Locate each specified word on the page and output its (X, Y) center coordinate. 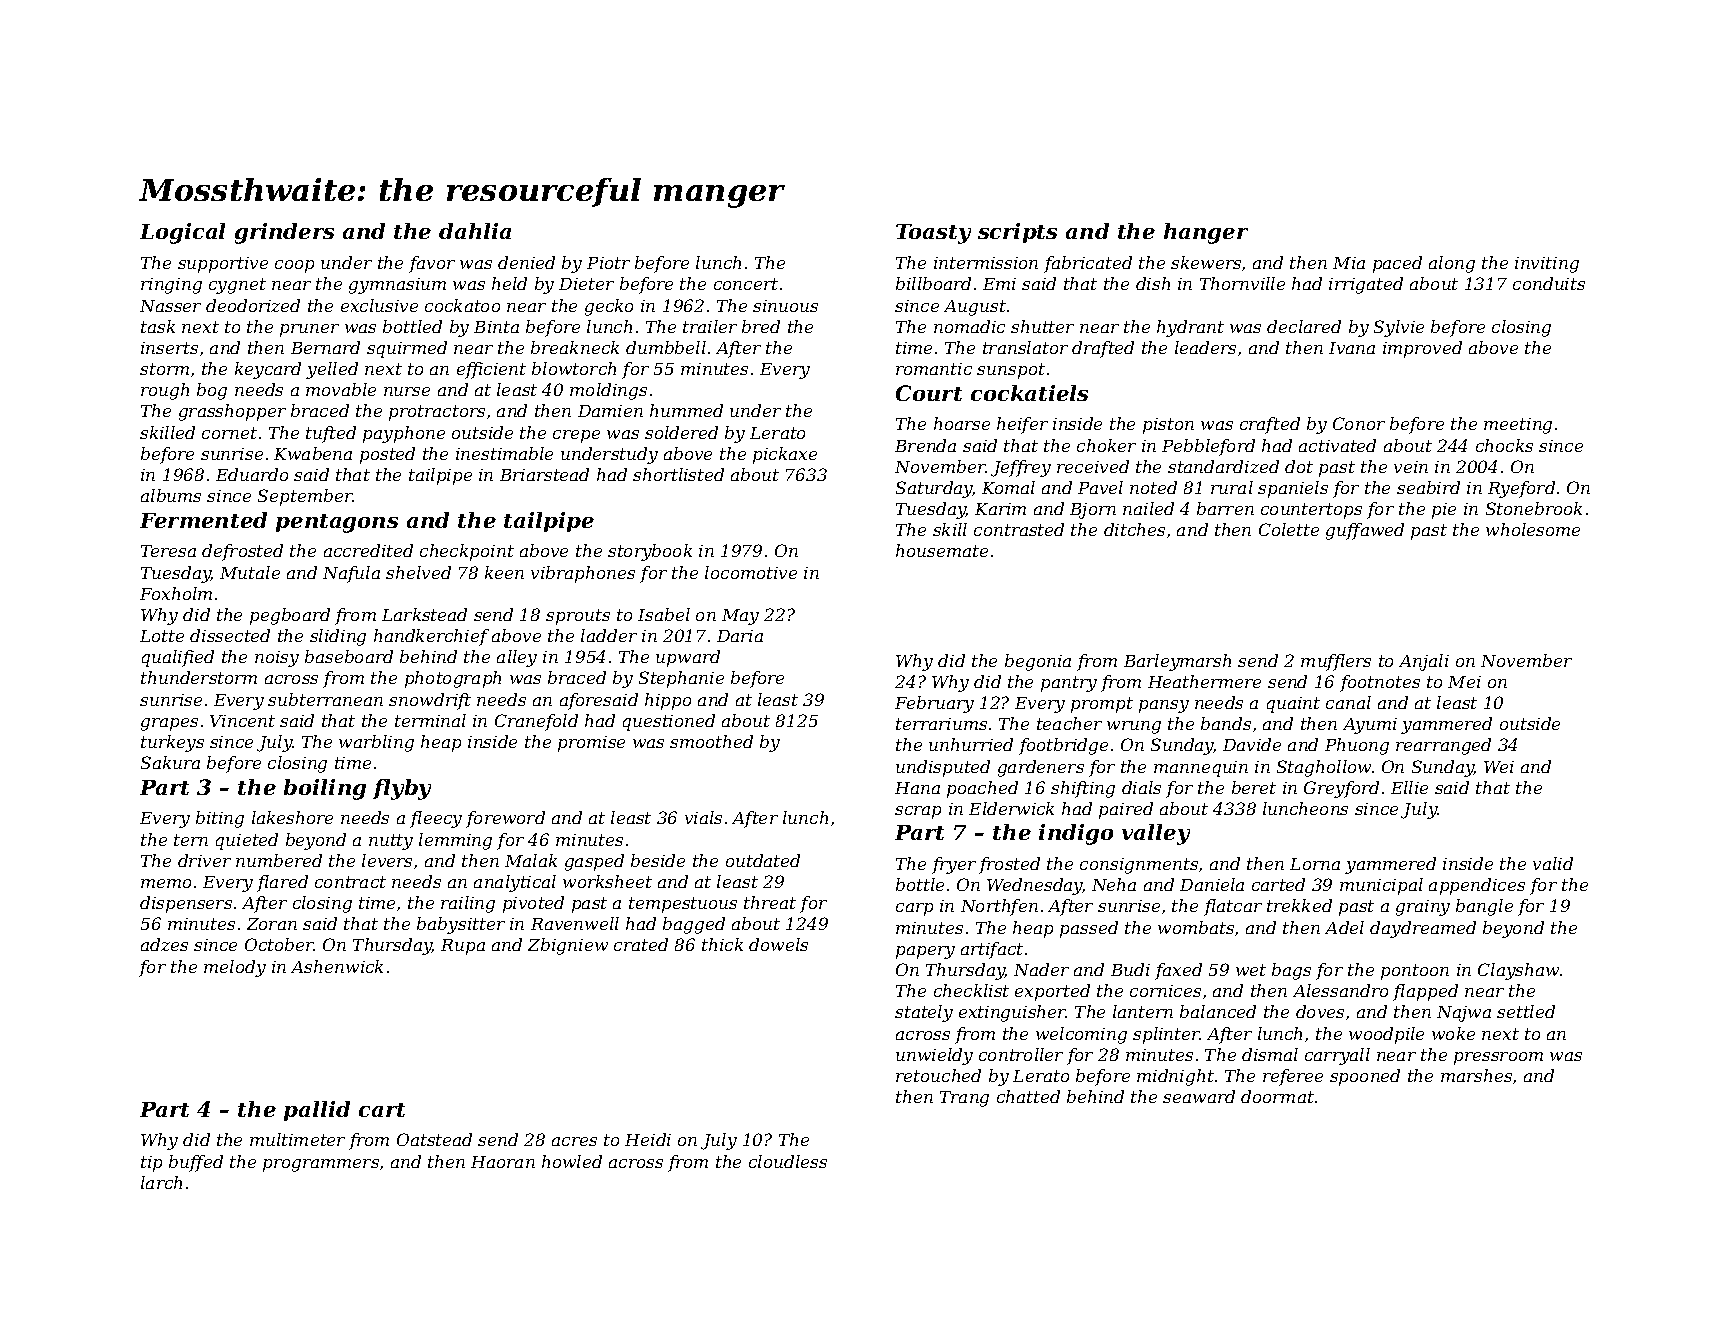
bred (761, 326)
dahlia (475, 231)
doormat (1277, 1096)
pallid (317, 1111)
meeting (1518, 426)
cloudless (788, 1161)
